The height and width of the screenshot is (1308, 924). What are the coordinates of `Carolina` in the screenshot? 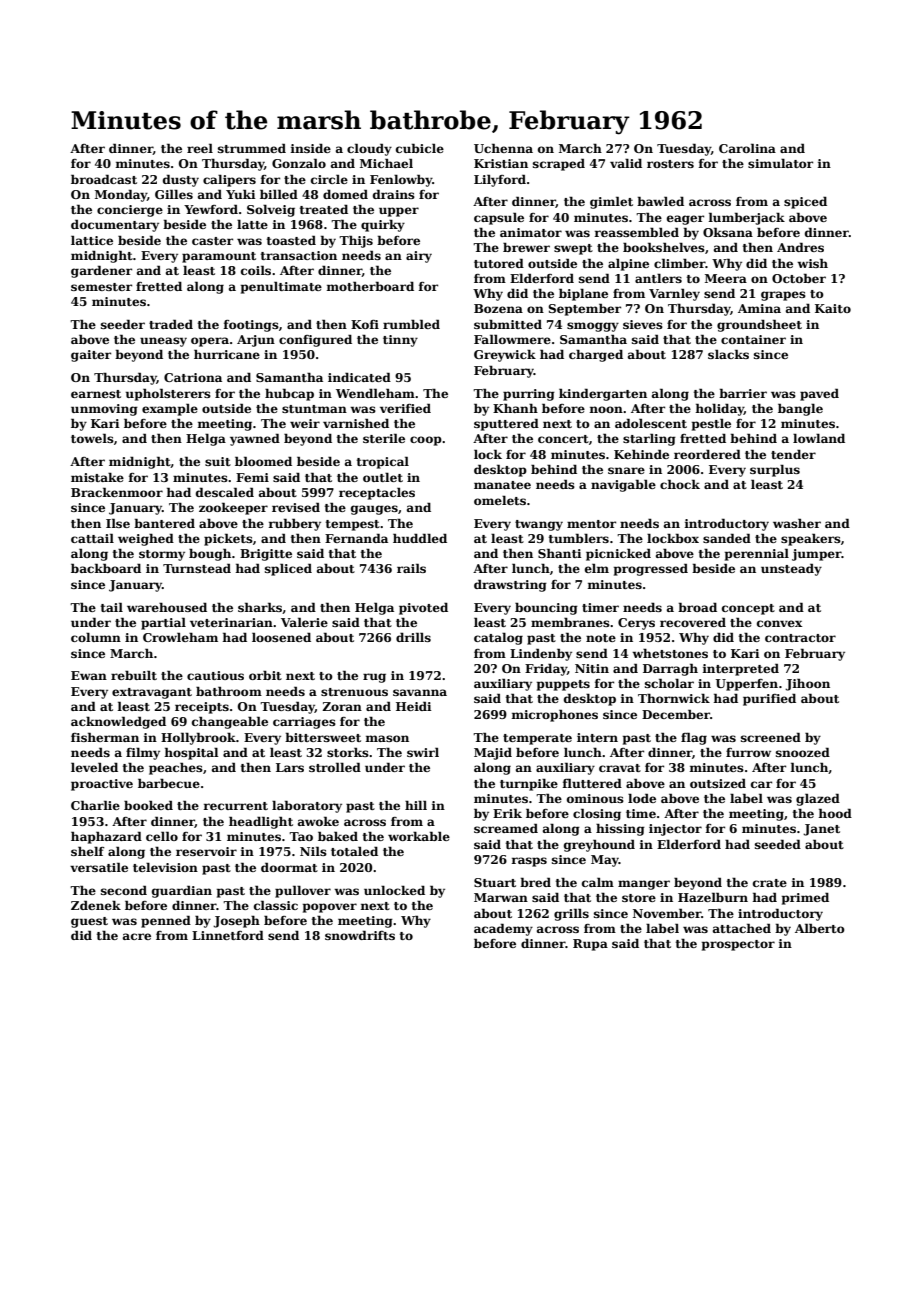 It's located at (747, 148).
